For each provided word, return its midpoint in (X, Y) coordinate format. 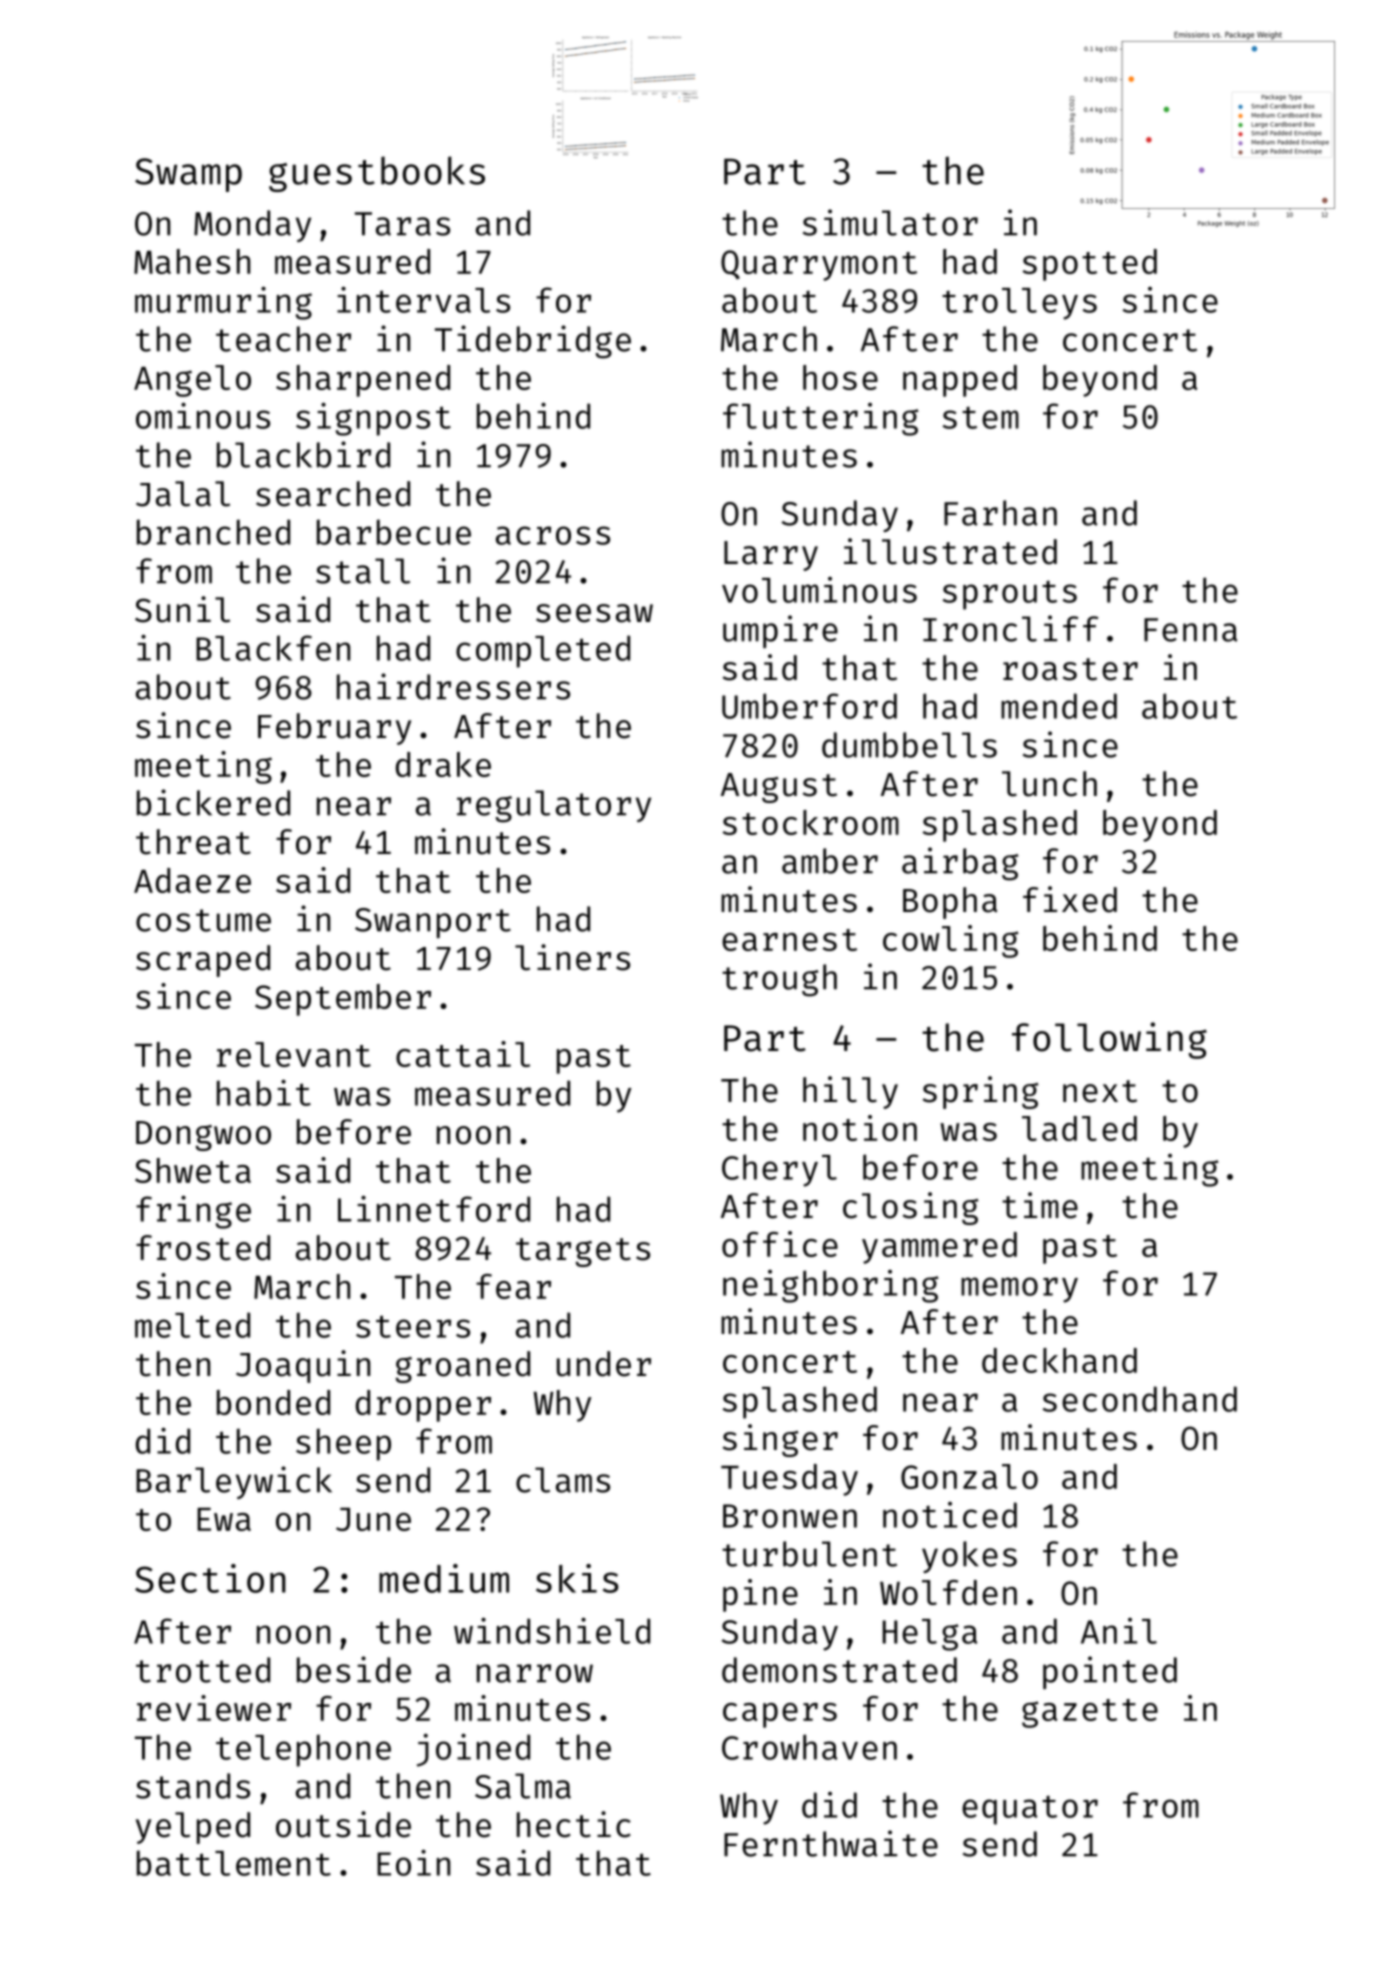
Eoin (413, 1863)
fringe (193, 1212)
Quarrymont (819, 265)
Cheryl (779, 1170)
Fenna (1190, 630)
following (1109, 1040)
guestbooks (377, 174)
